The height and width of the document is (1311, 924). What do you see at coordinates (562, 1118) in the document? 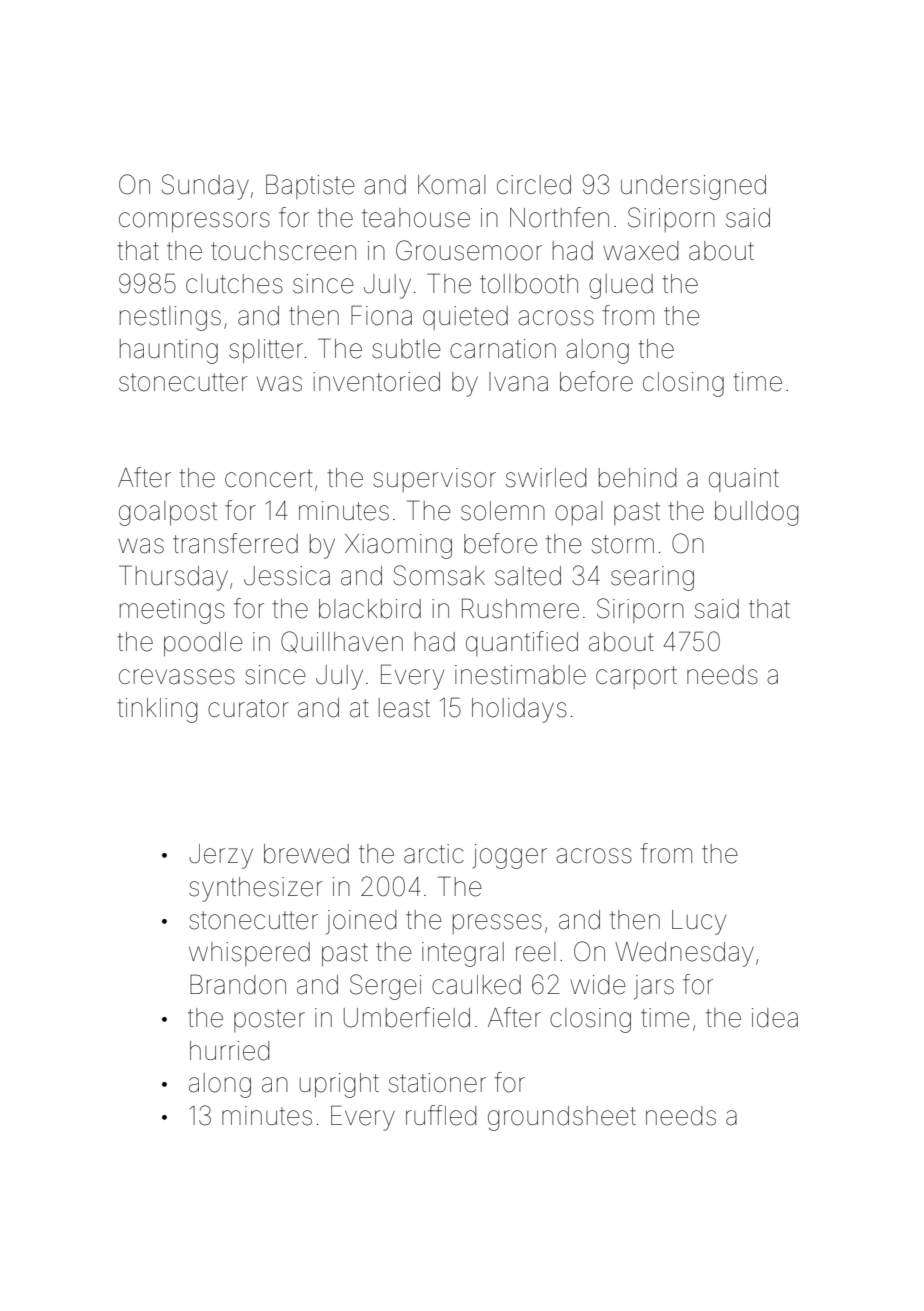
I see `groundsheet` at bounding box center [562, 1118].
